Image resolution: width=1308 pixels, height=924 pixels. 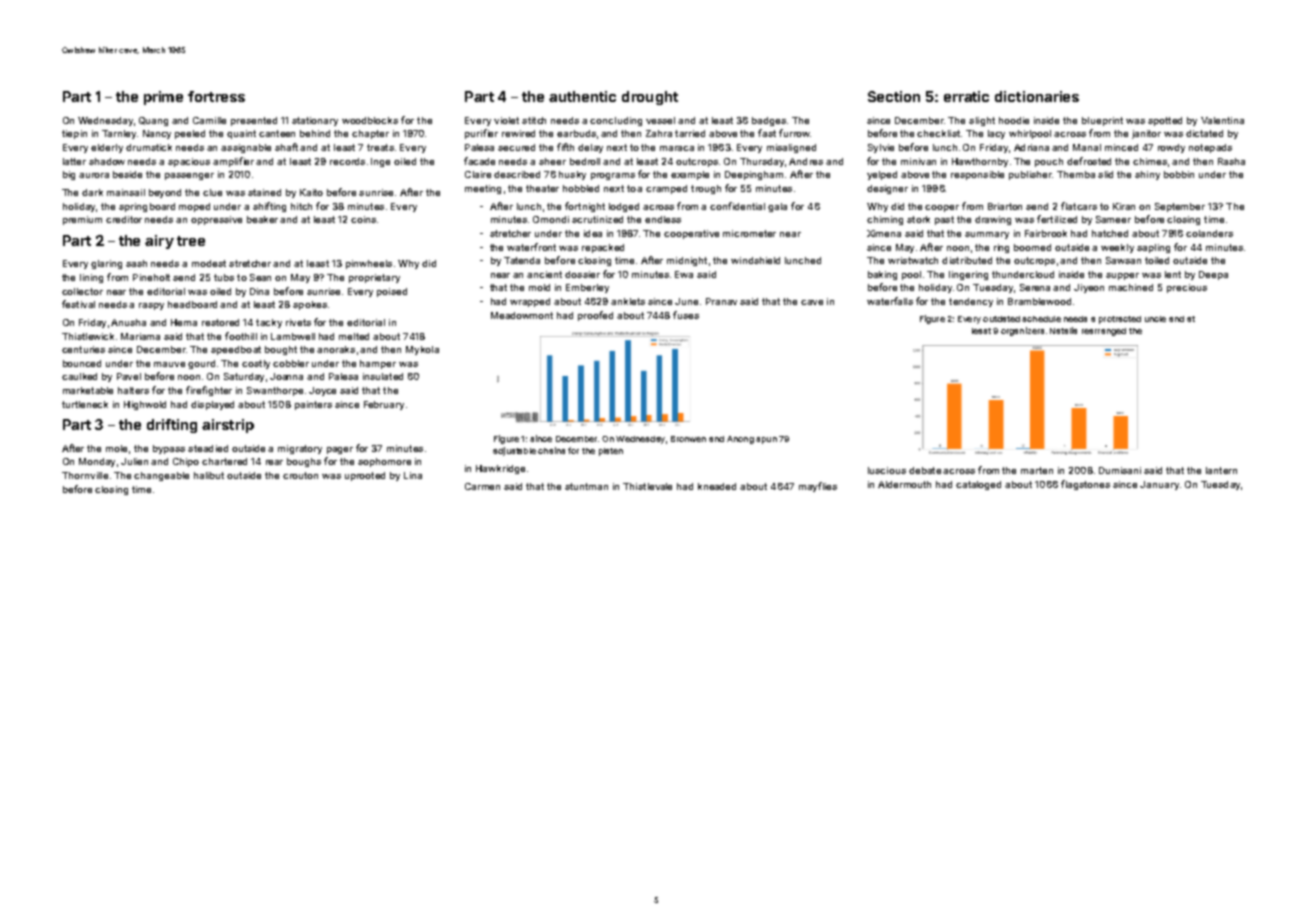 I want to click on shadow, so click(x=107, y=161).
